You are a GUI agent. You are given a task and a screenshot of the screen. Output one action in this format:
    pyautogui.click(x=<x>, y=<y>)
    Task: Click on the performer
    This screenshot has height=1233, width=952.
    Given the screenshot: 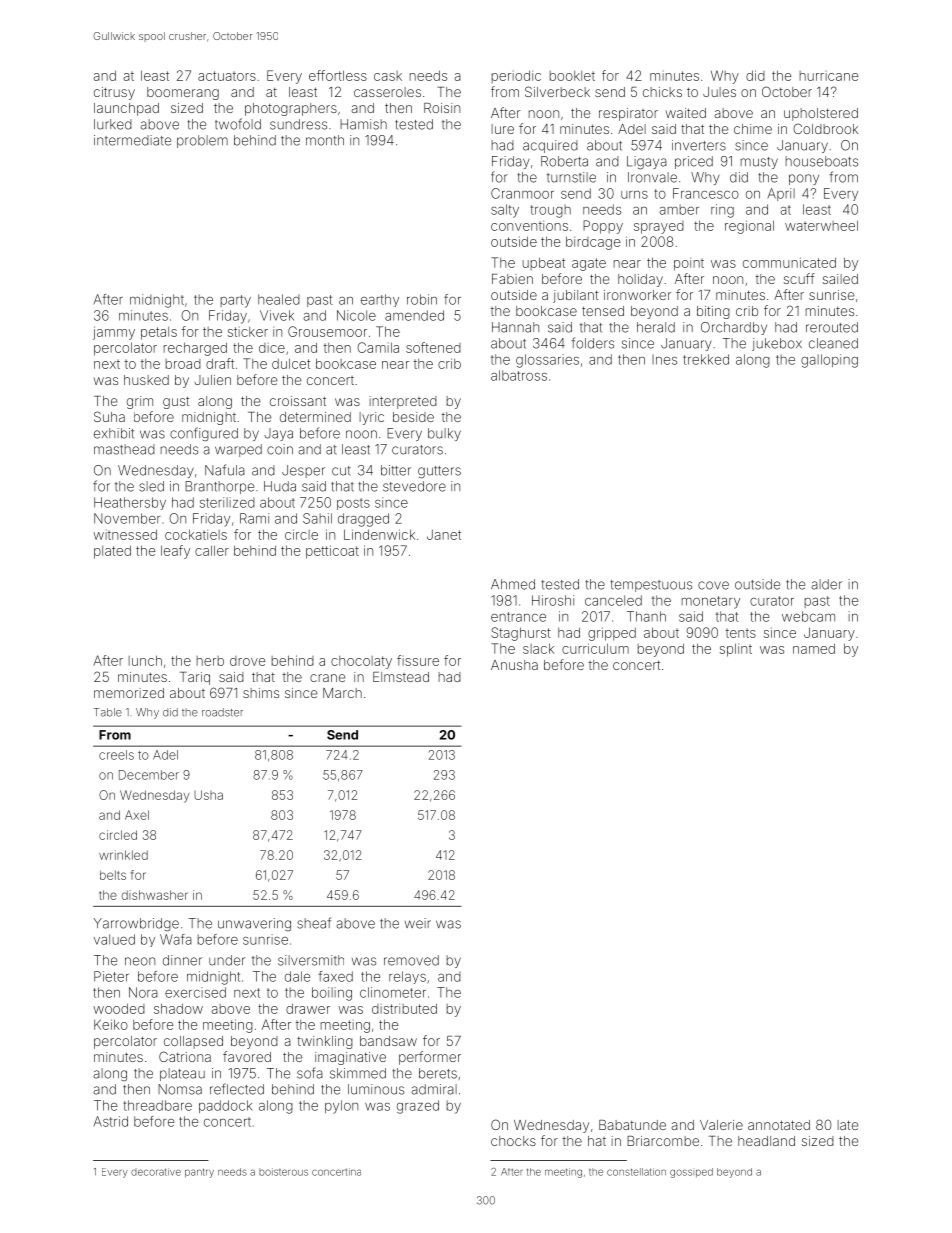 What is the action you would take?
    pyautogui.click(x=430, y=1058)
